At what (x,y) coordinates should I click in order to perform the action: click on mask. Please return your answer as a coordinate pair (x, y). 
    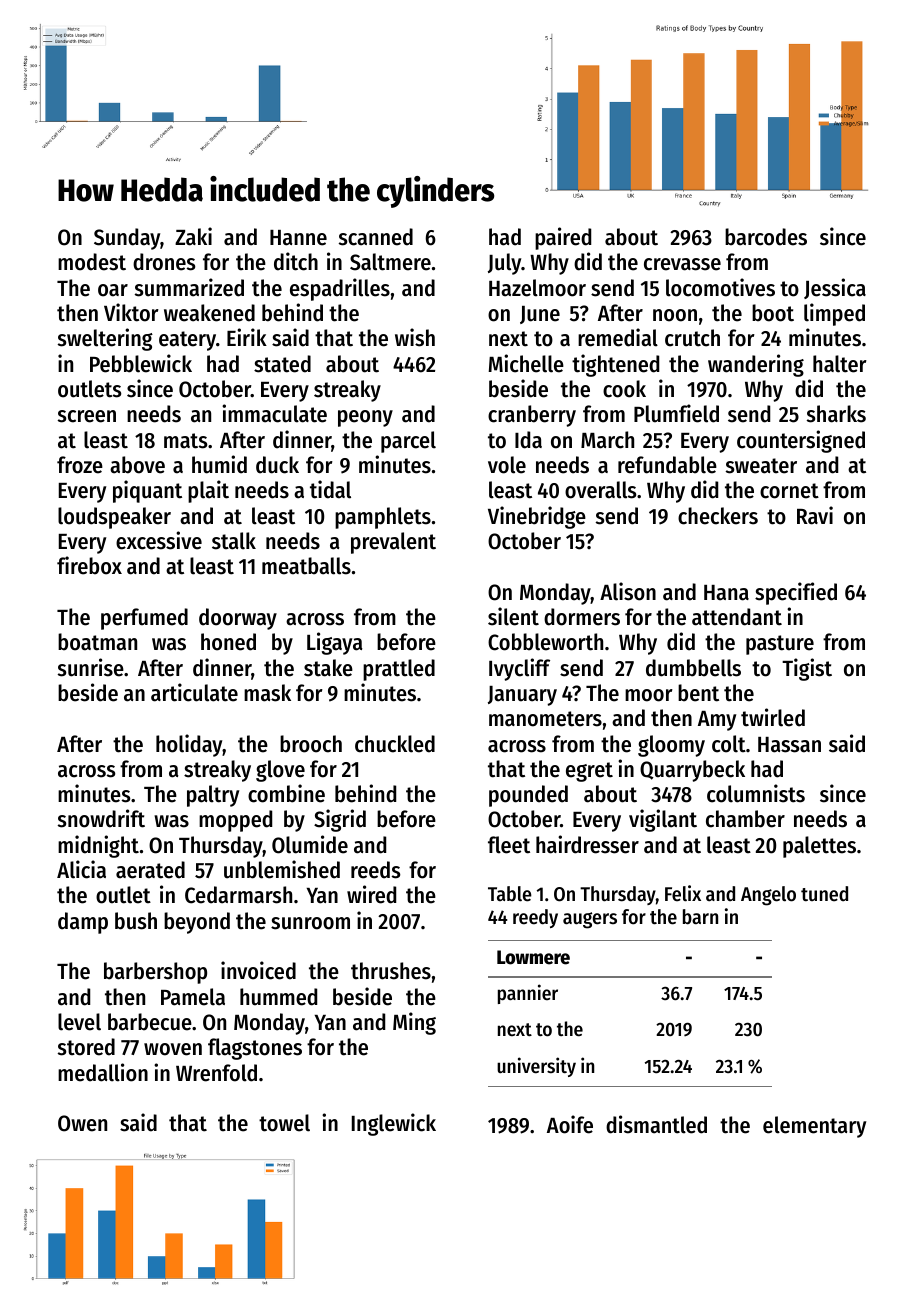
    Looking at the image, I should click on (267, 693).
